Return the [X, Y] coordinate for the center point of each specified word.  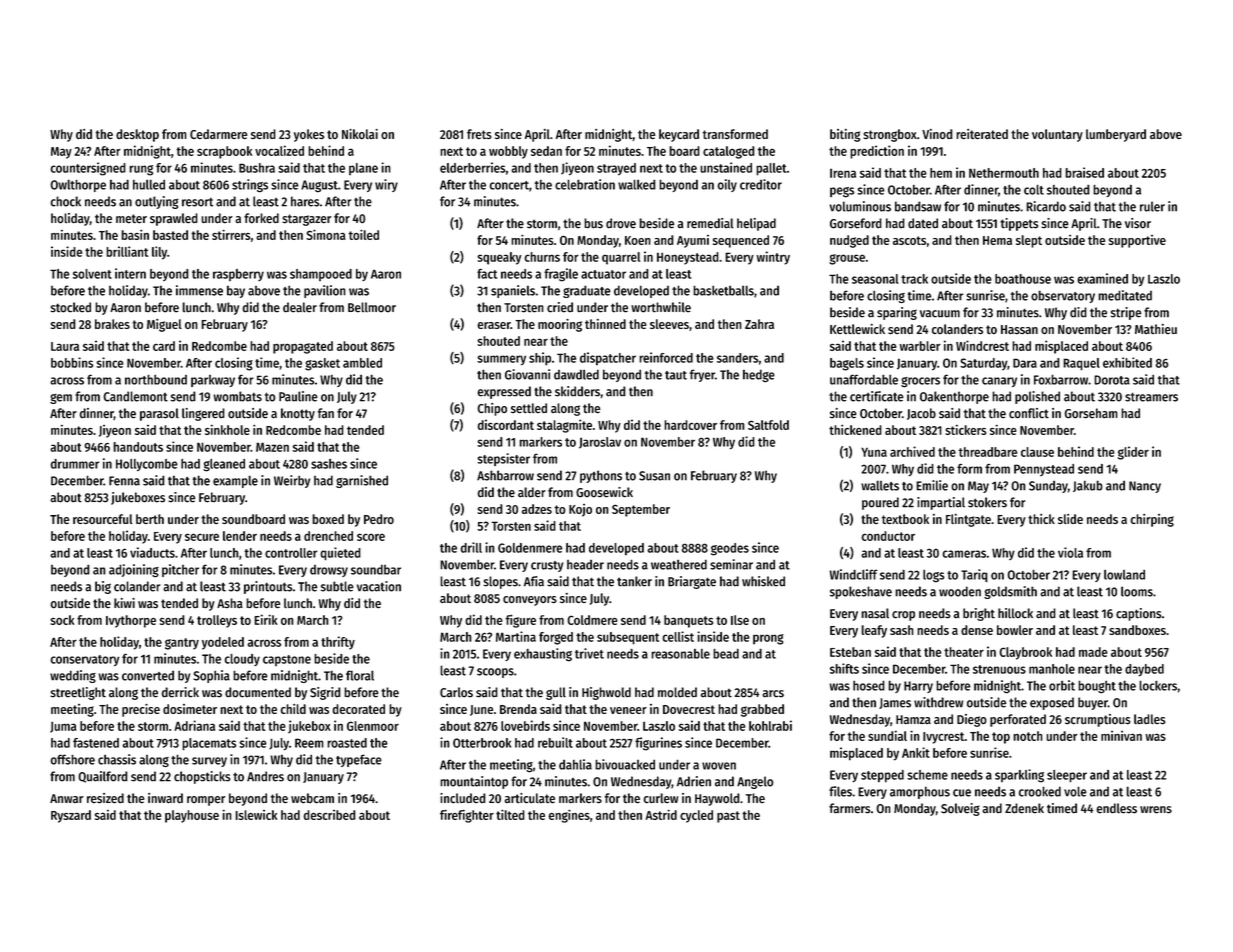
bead [726, 654]
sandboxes [1137, 630]
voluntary [1057, 135]
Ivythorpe [131, 621]
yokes [309, 135]
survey [209, 762]
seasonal [875, 279]
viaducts [152, 552]
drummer [75, 464]
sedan [546, 151]
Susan [654, 476]
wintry [773, 258]
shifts [844, 668]
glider [1133, 453]
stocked [71, 307]
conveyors [530, 601]
